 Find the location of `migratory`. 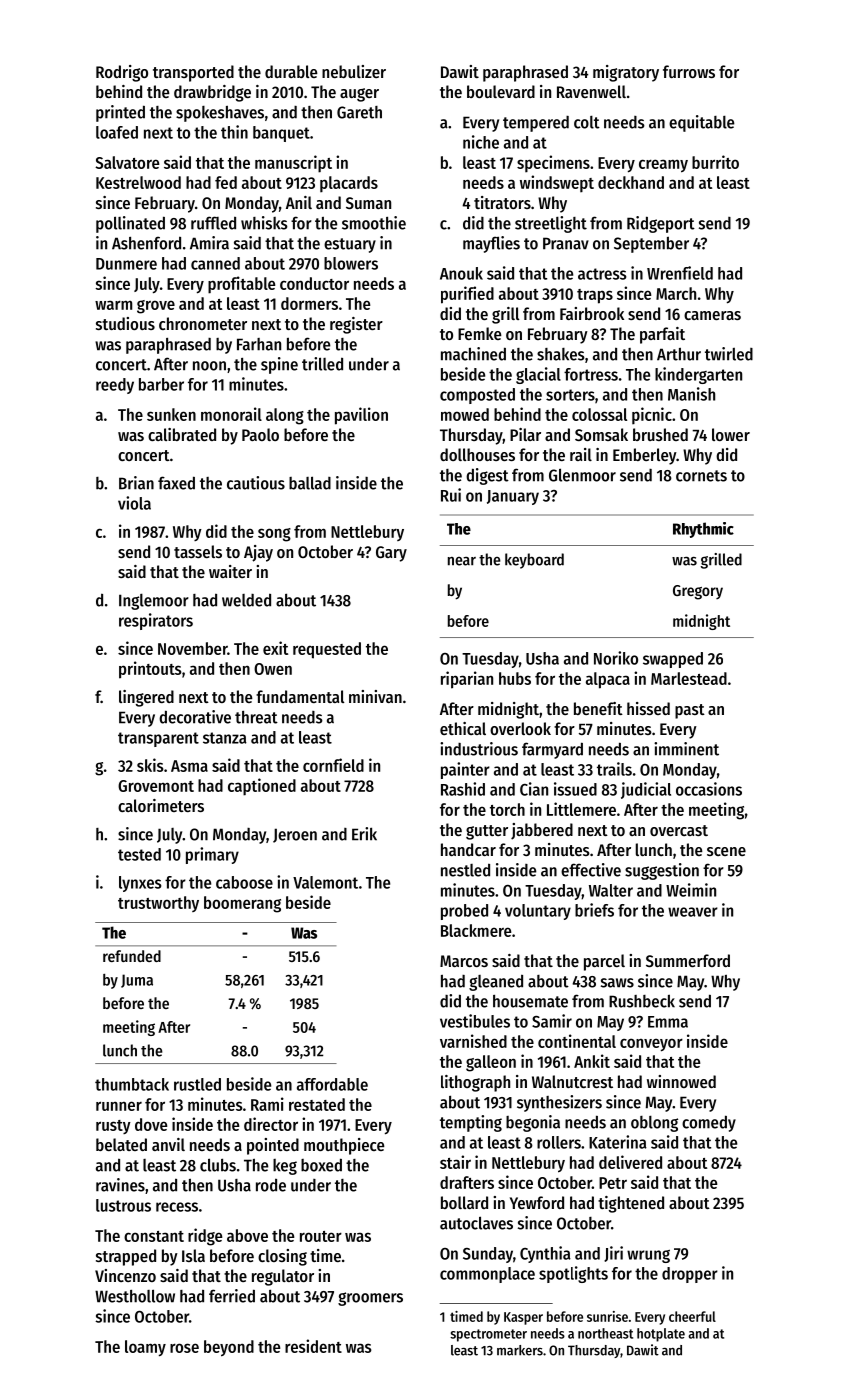

migratory is located at coordinates (626, 73).
